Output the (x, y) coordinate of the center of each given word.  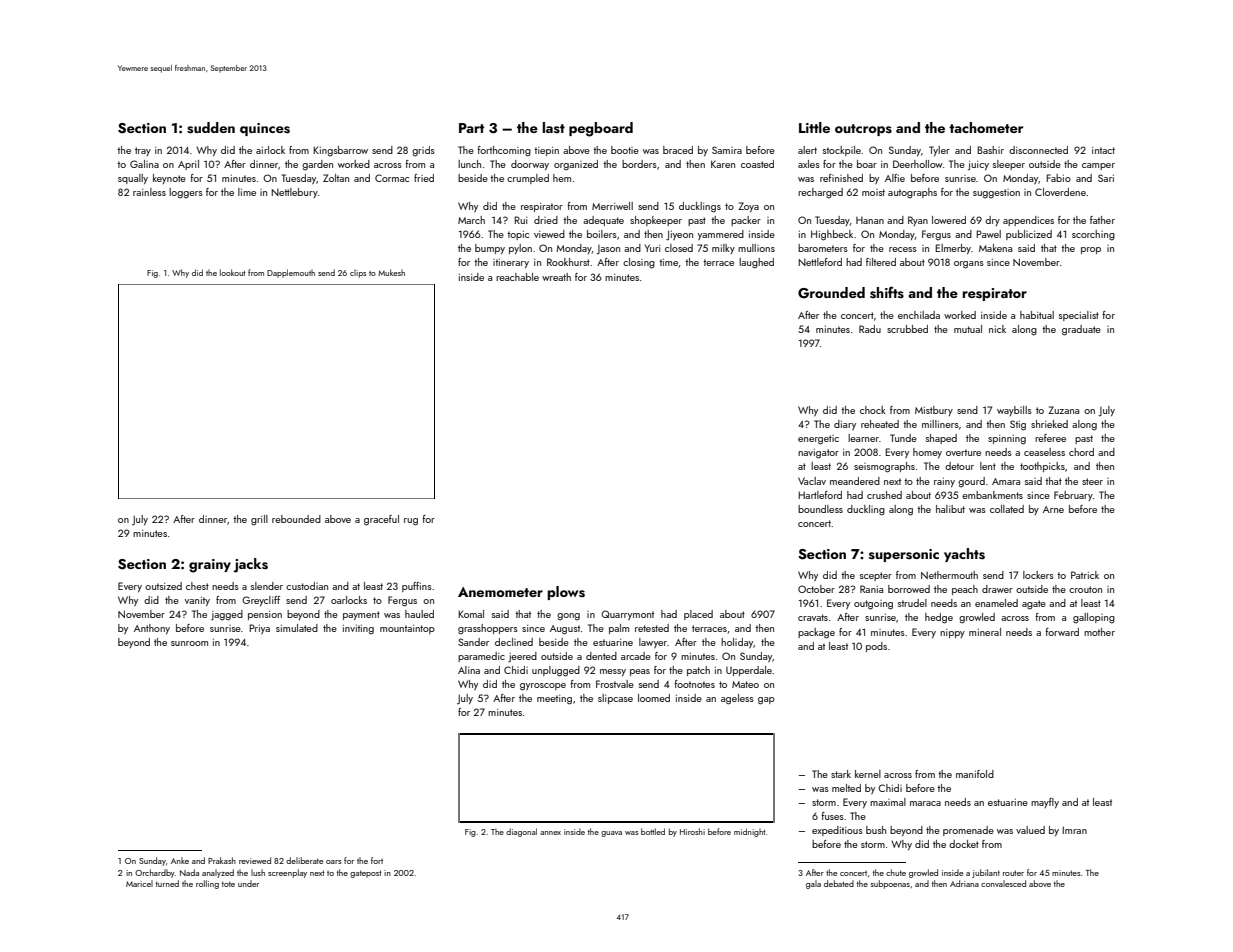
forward (1062, 632)
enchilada (919, 315)
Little (814, 127)
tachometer (986, 127)
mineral (985, 632)
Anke (180, 860)
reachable (517, 277)
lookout (233, 272)
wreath (556, 277)
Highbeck (832, 235)
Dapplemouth (291, 273)
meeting (554, 700)
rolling (207, 884)
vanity (197, 601)
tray (143, 151)
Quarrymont (627, 615)
